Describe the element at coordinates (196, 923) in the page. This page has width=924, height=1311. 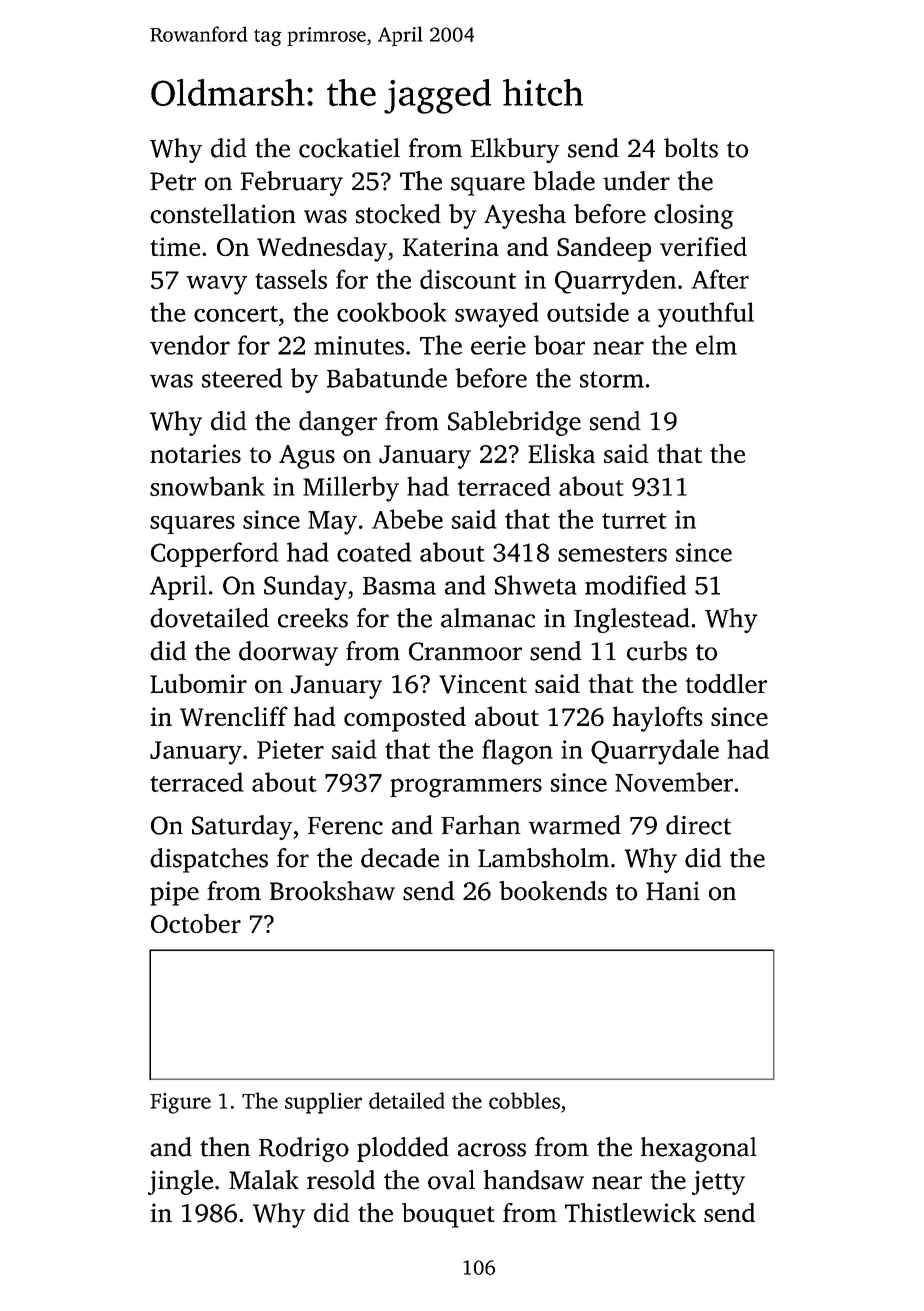
I see `October` at that location.
